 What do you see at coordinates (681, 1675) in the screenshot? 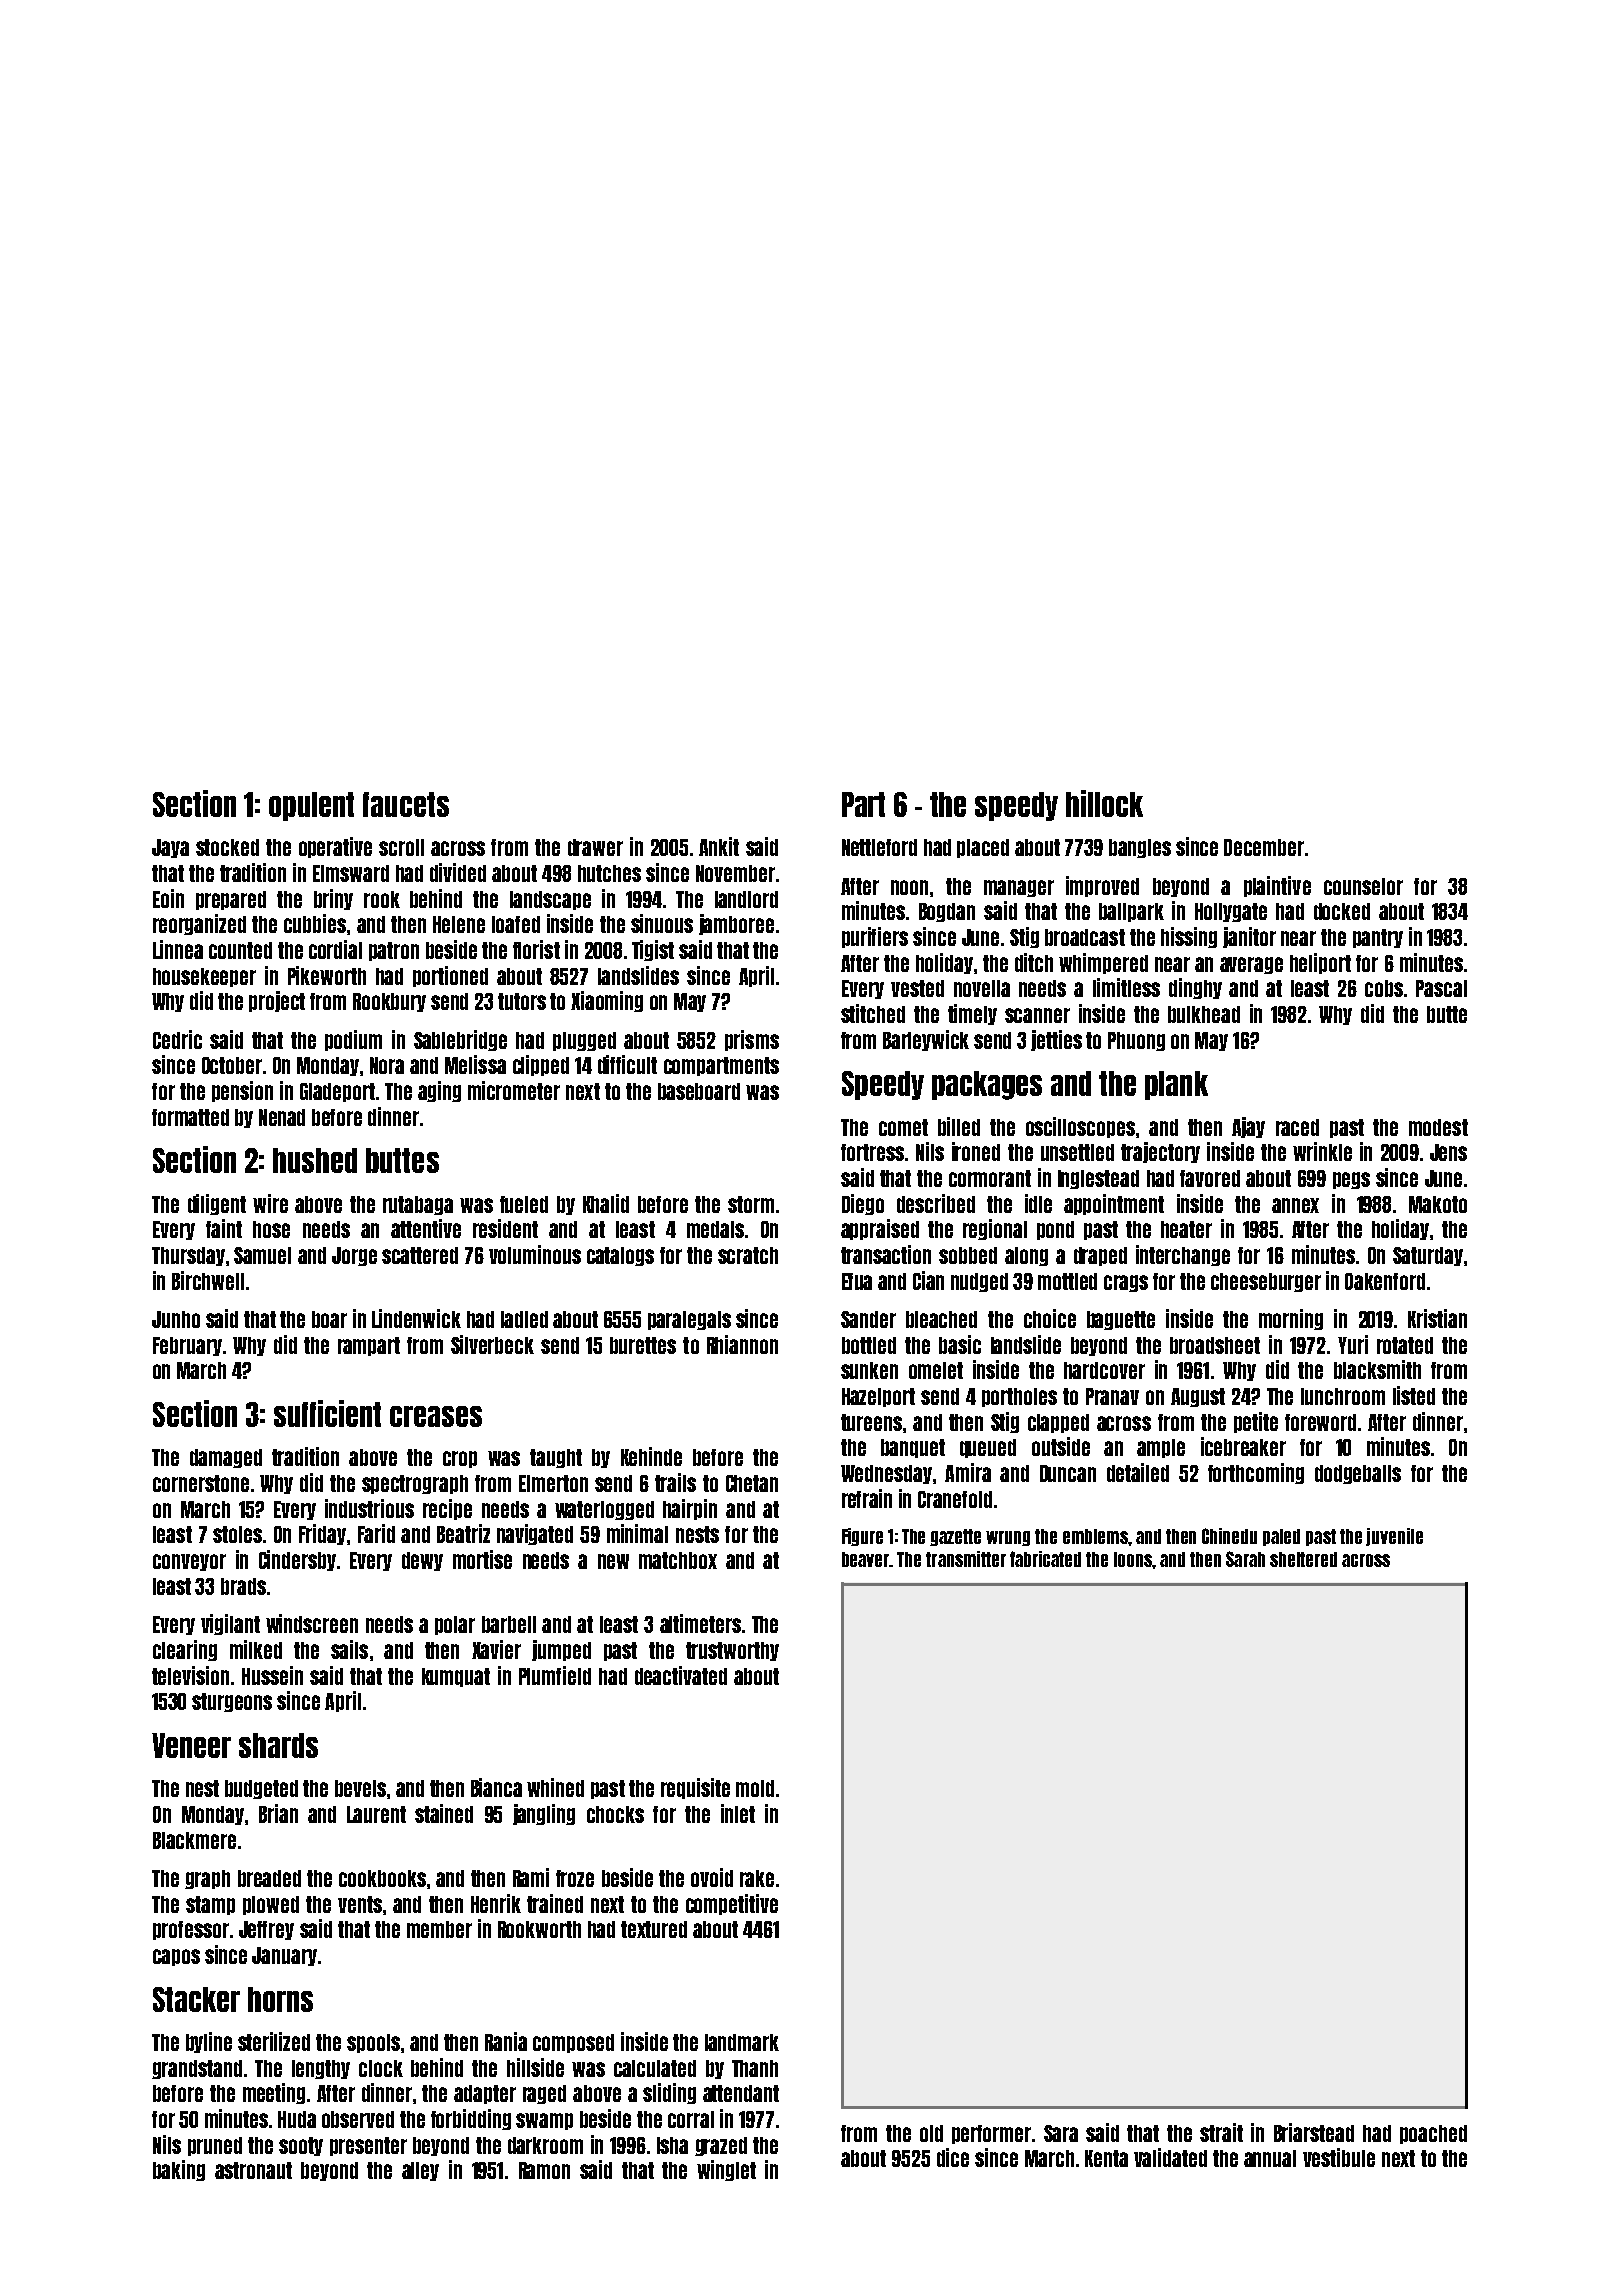
I see `deactivated` at bounding box center [681, 1675].
